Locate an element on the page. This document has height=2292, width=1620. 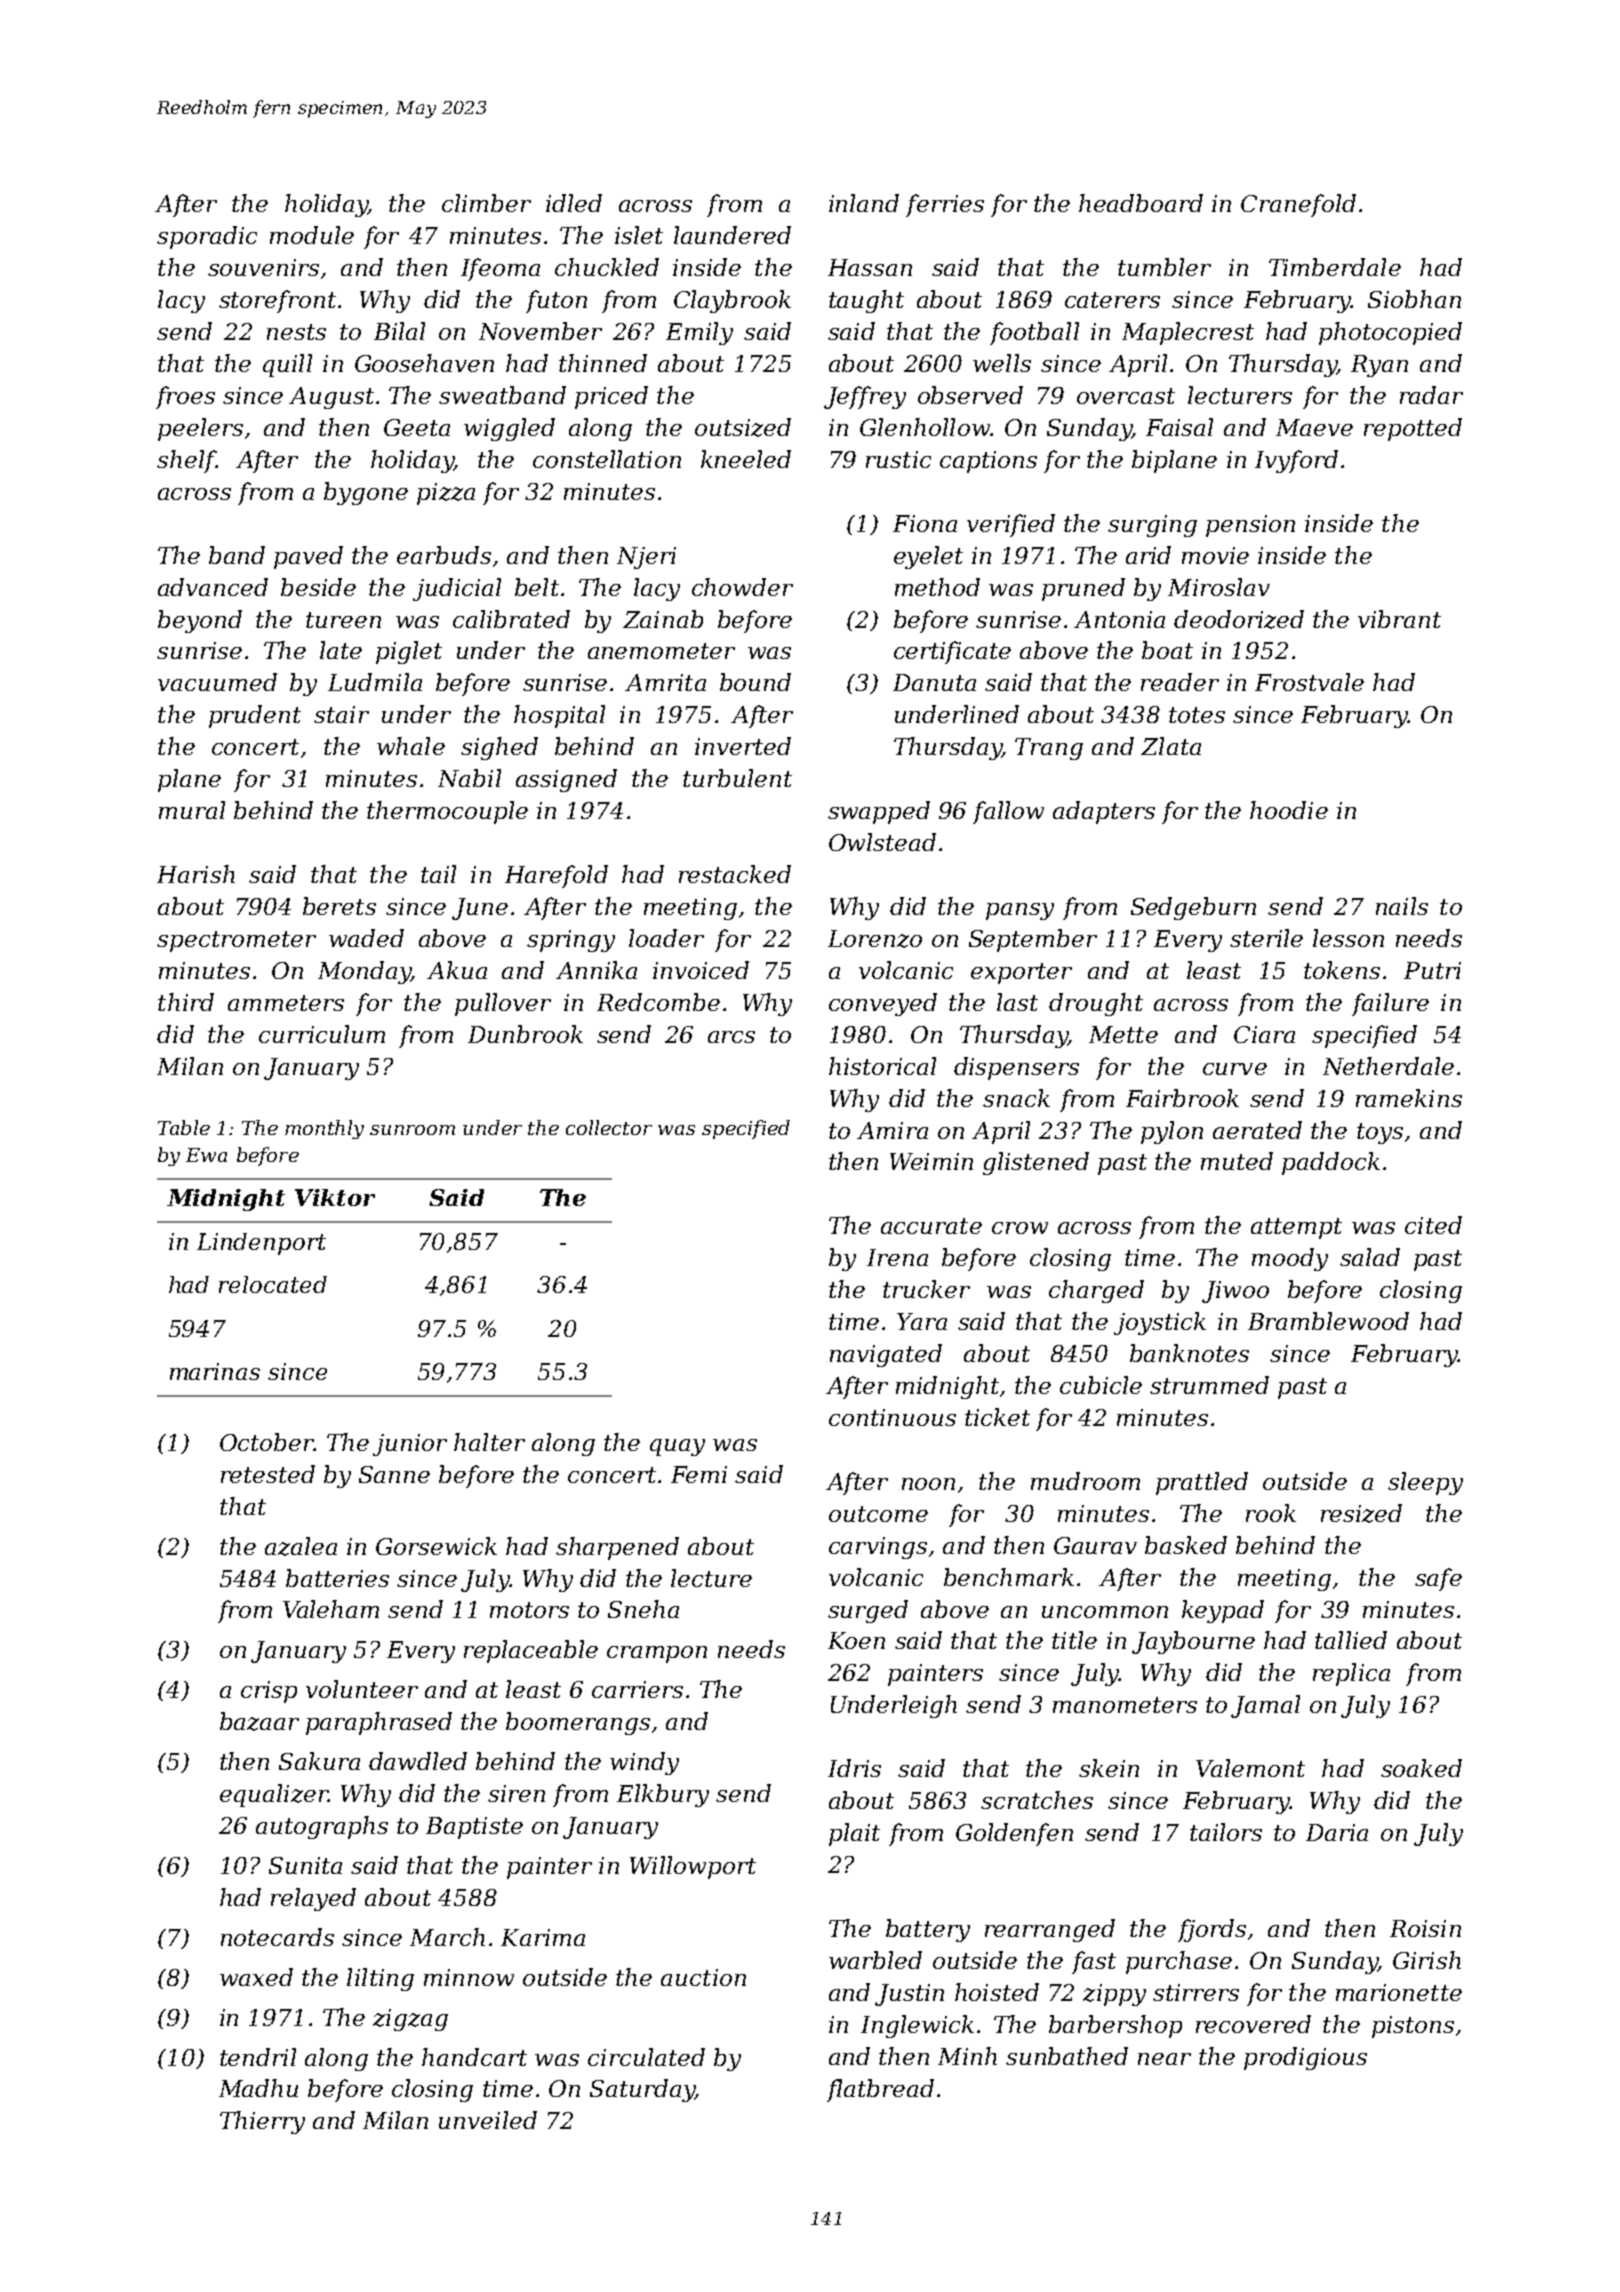
Ivyford is located at coordinates (1296, 461).
